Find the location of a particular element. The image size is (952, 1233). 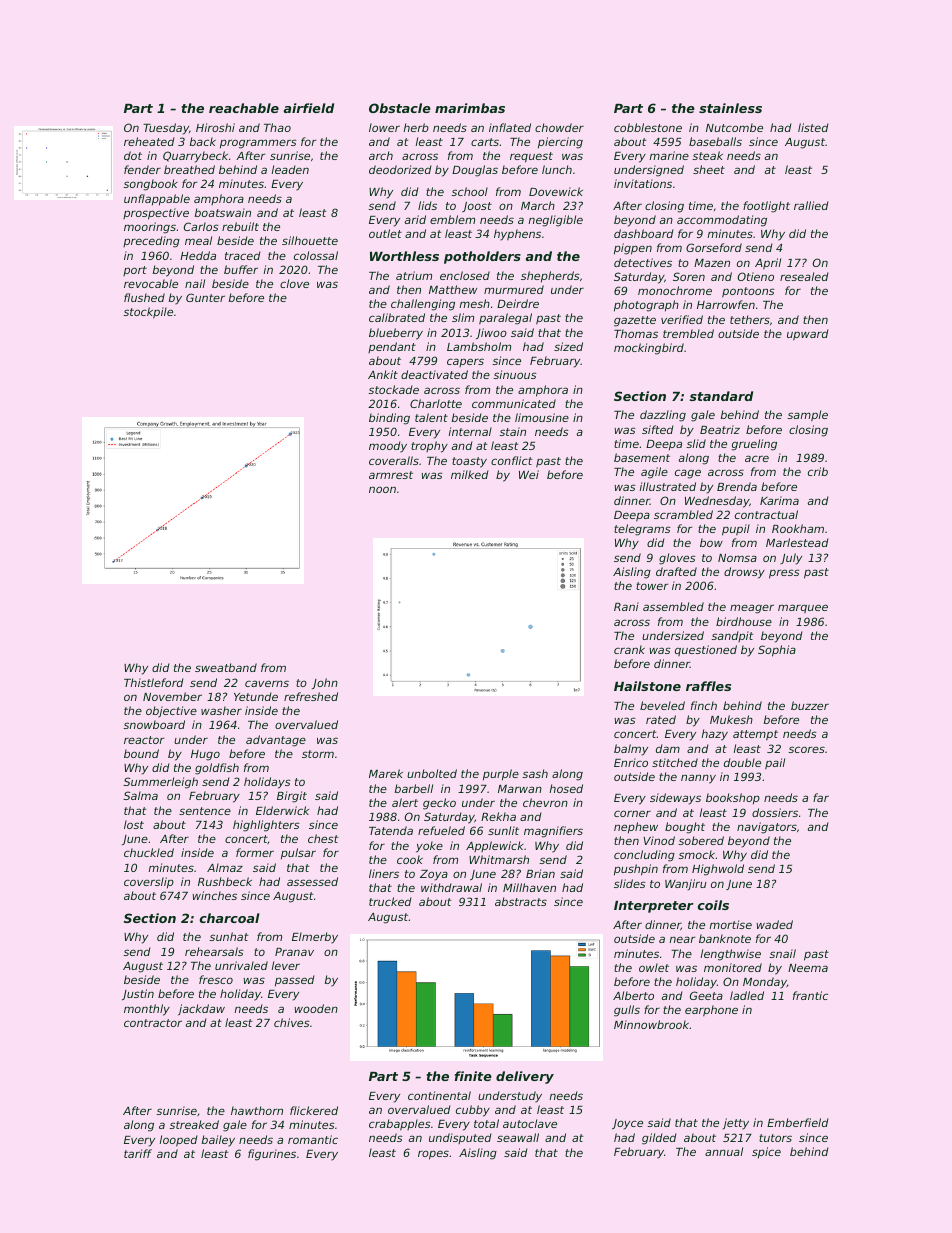

noon is located at coordinates (382, 489).
